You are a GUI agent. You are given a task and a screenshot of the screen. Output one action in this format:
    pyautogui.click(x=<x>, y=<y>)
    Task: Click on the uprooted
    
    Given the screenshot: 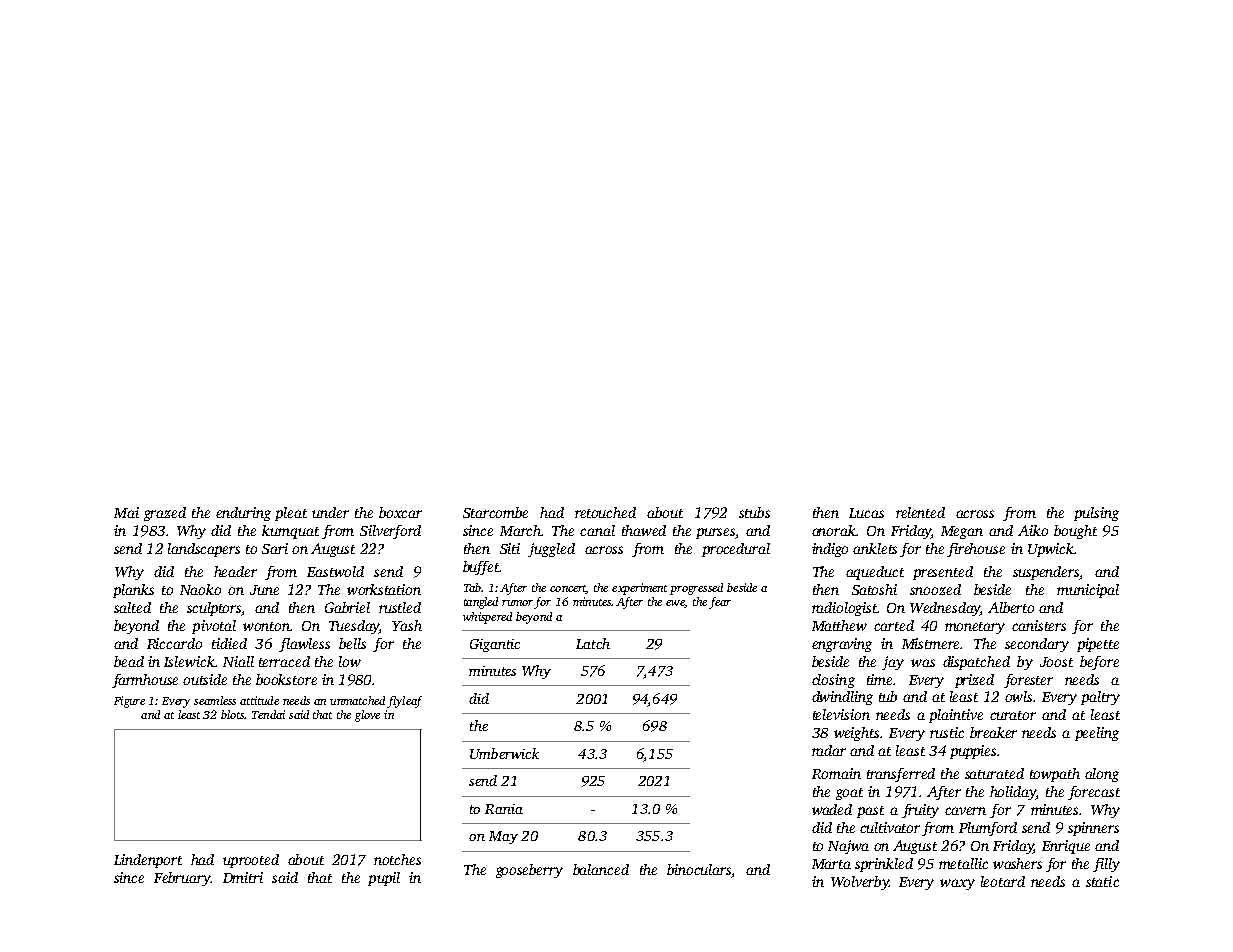 What is the action you would take?
    pyautogui.click(x=251, y=861)
